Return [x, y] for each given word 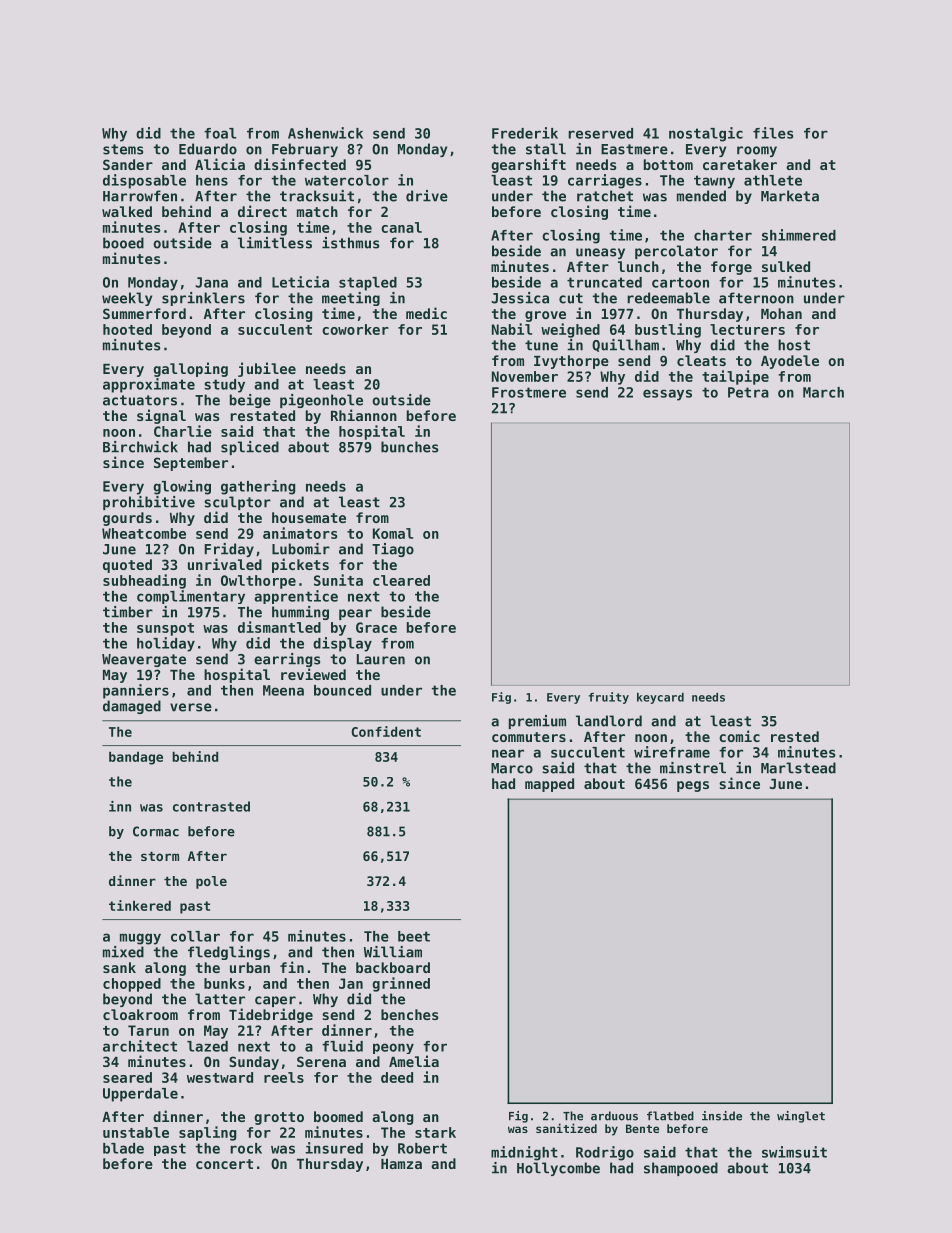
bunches [409, 447]
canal [401, 227]
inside [722, 1116]
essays [667, 395]
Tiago [393, 550]
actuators [140, 400]
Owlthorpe [258, 582]
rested [795, 736]
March [823, 392]
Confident [386, 731]
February [305, 150]
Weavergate [144, 660]
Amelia [414, 1061]
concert [224, 1164]
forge [731, 268]
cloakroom [140, 1014]
